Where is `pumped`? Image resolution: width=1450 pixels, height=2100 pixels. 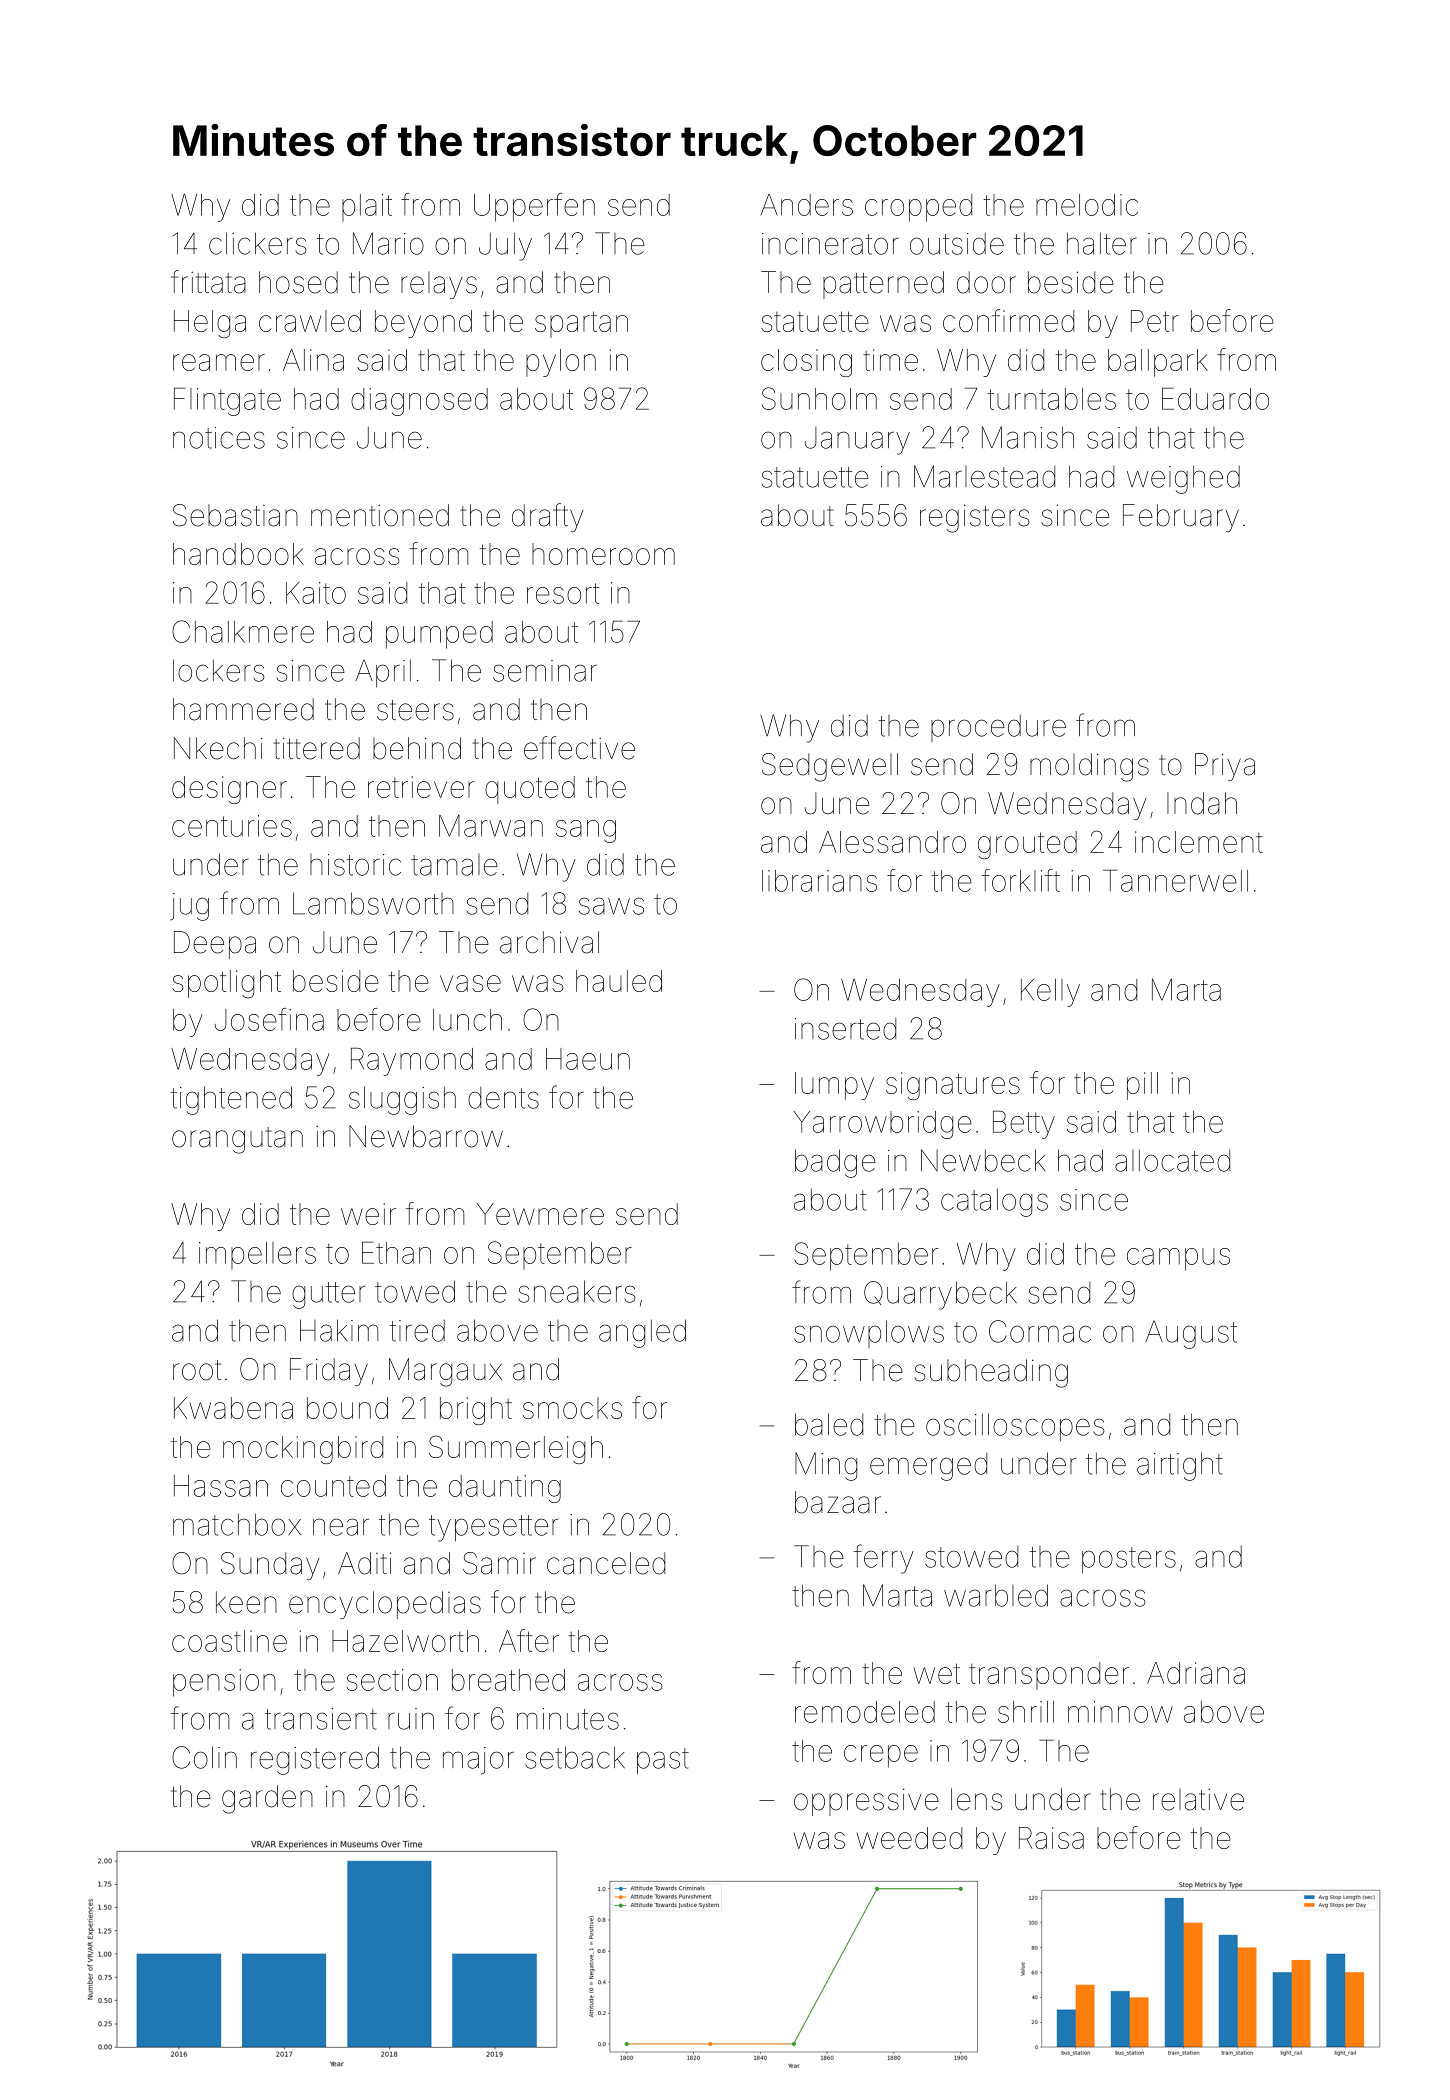 pumped is located at coordinates (439, 635).
